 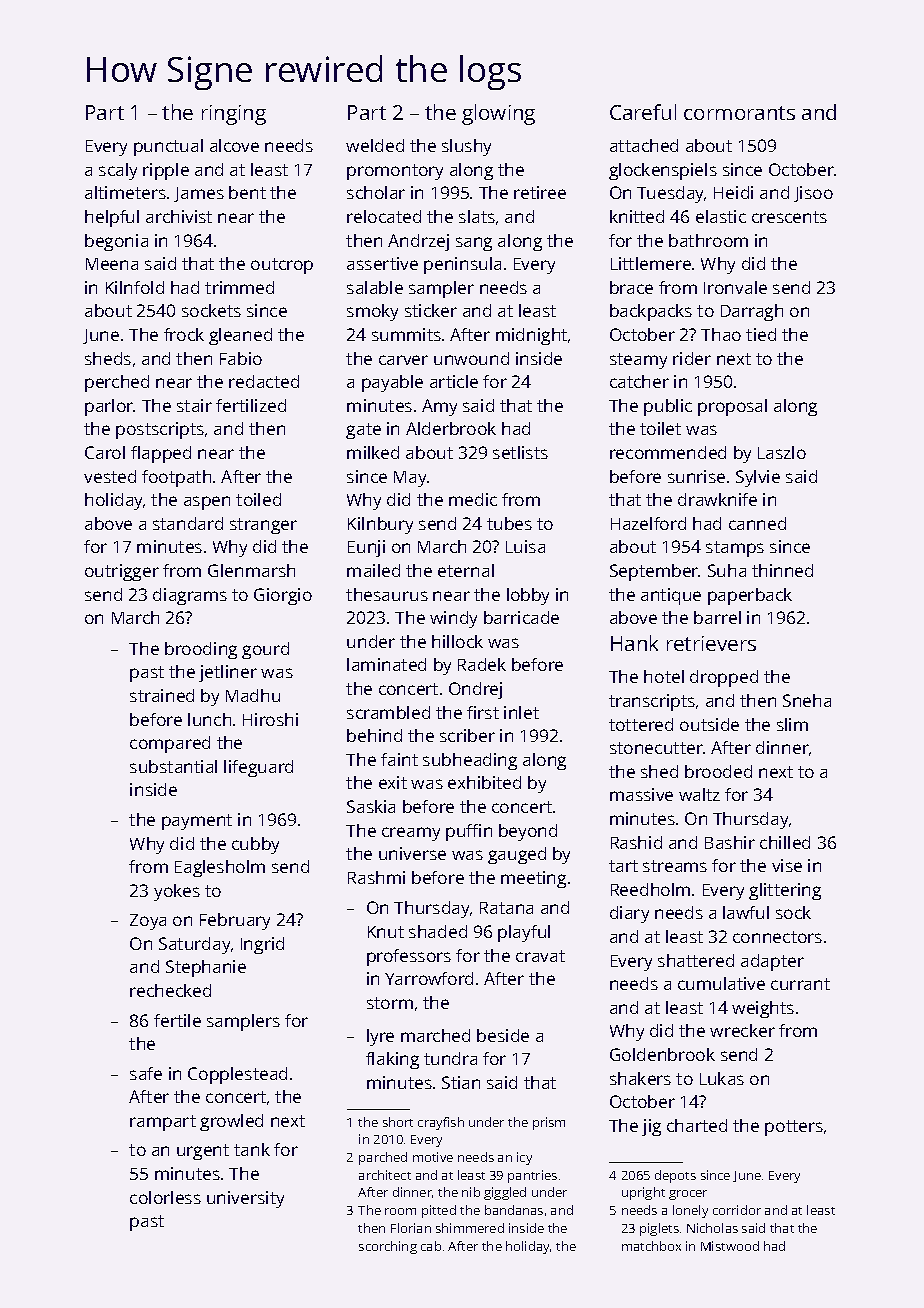 What do you see at coordinates (525, 546) in the document?
I see `Luisa` at bounding box center [525, 546].
